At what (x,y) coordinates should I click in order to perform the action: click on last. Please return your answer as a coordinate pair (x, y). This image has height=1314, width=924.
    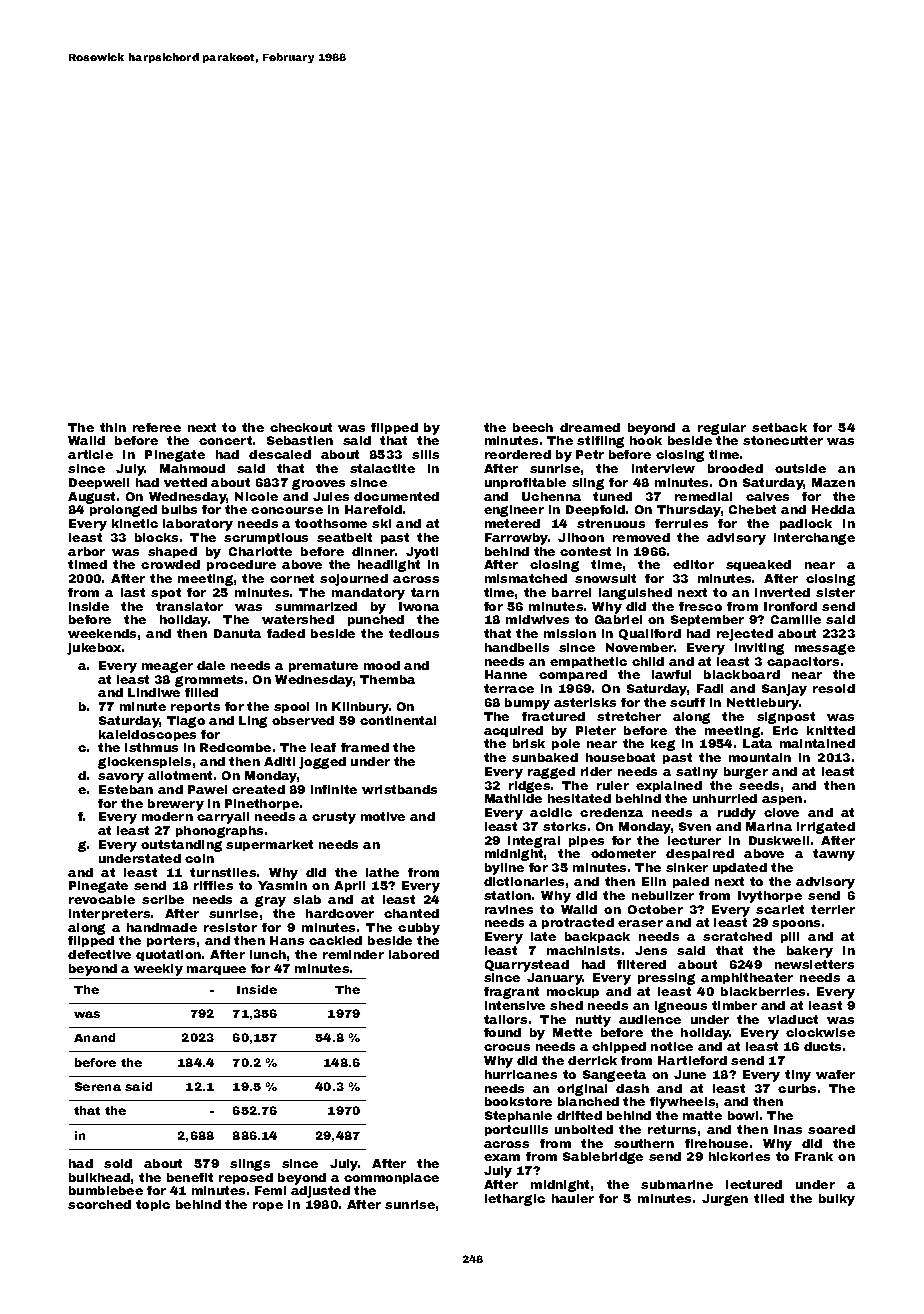
    Looking at the image, I should click on (133, 592).
